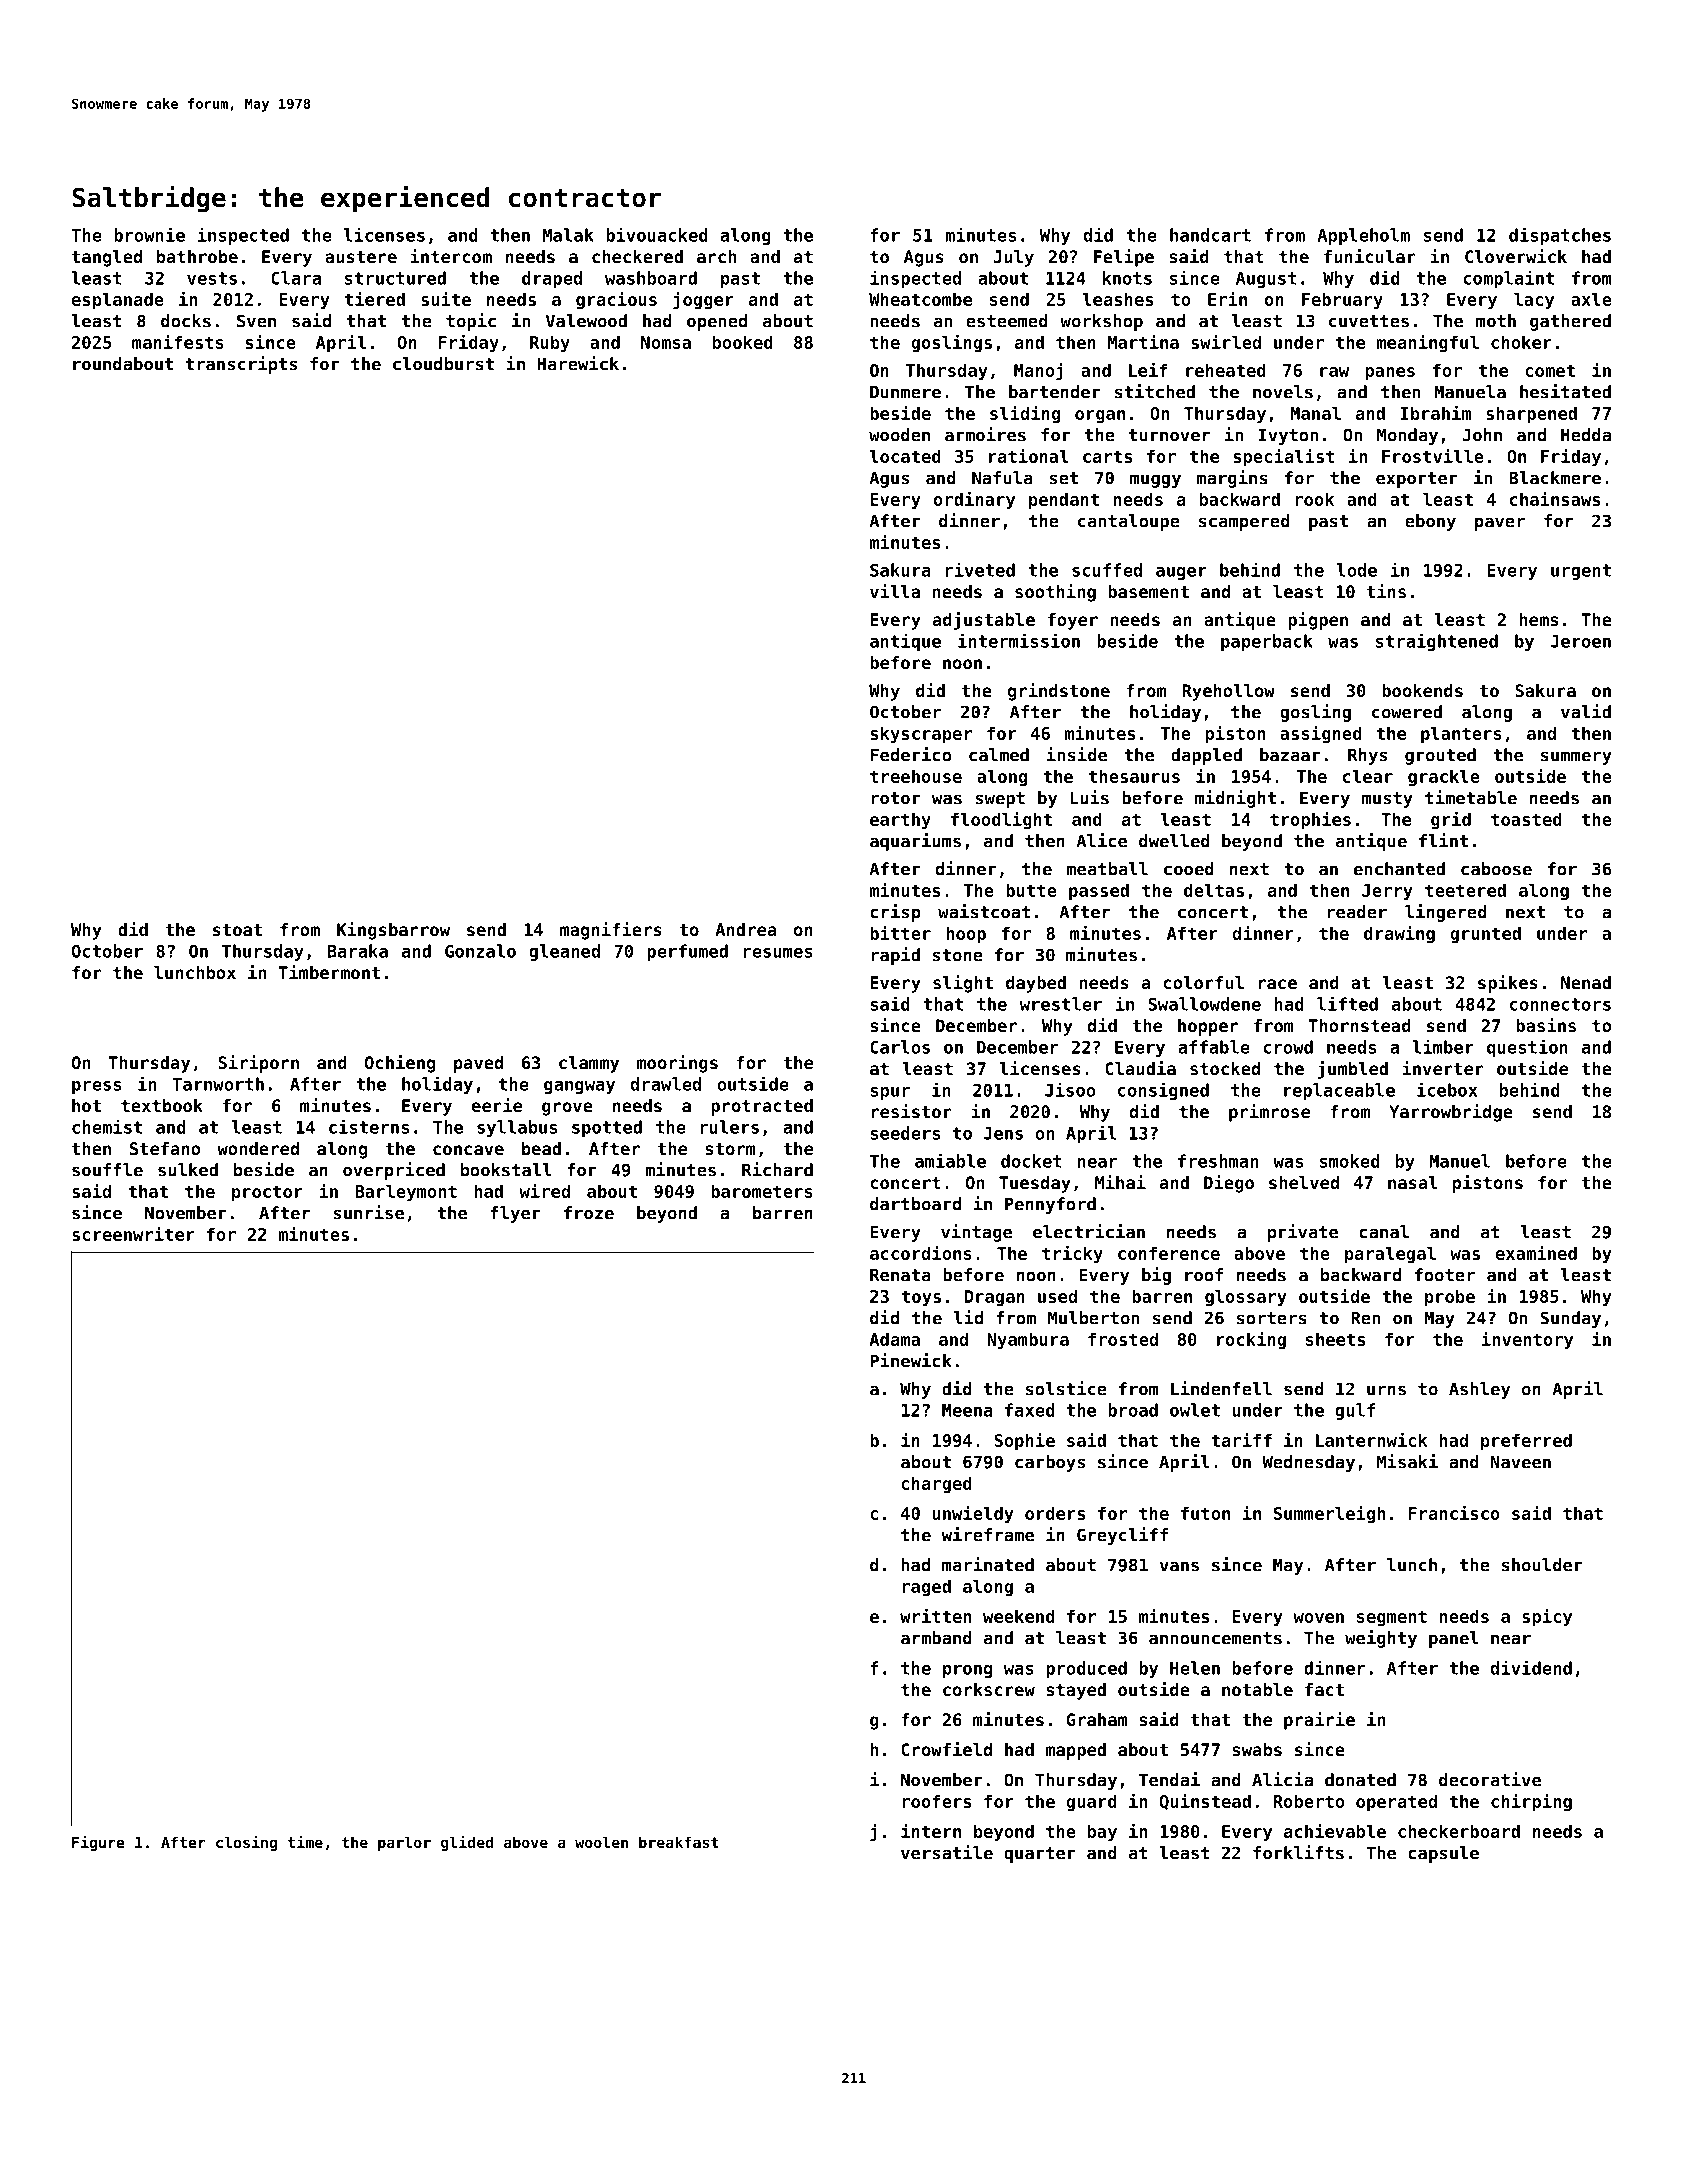 Image resolution: width=1683 pixels, height=2178 pixels. I want to click on adjustable, so click(984, 621).
